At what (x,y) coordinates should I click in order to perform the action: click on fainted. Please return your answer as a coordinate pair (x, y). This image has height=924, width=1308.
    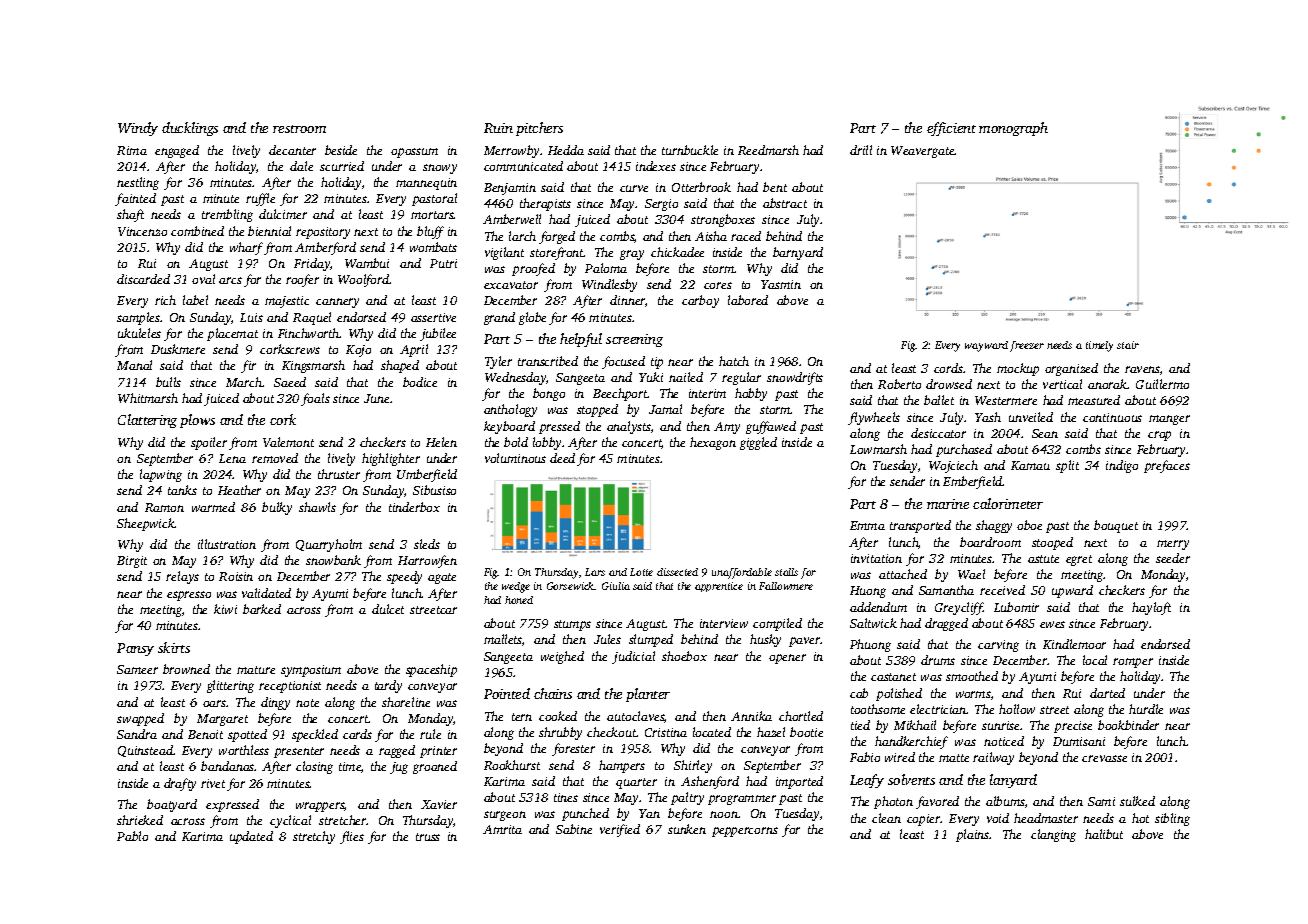
    Looking at the image, I should click on (135, 199).
